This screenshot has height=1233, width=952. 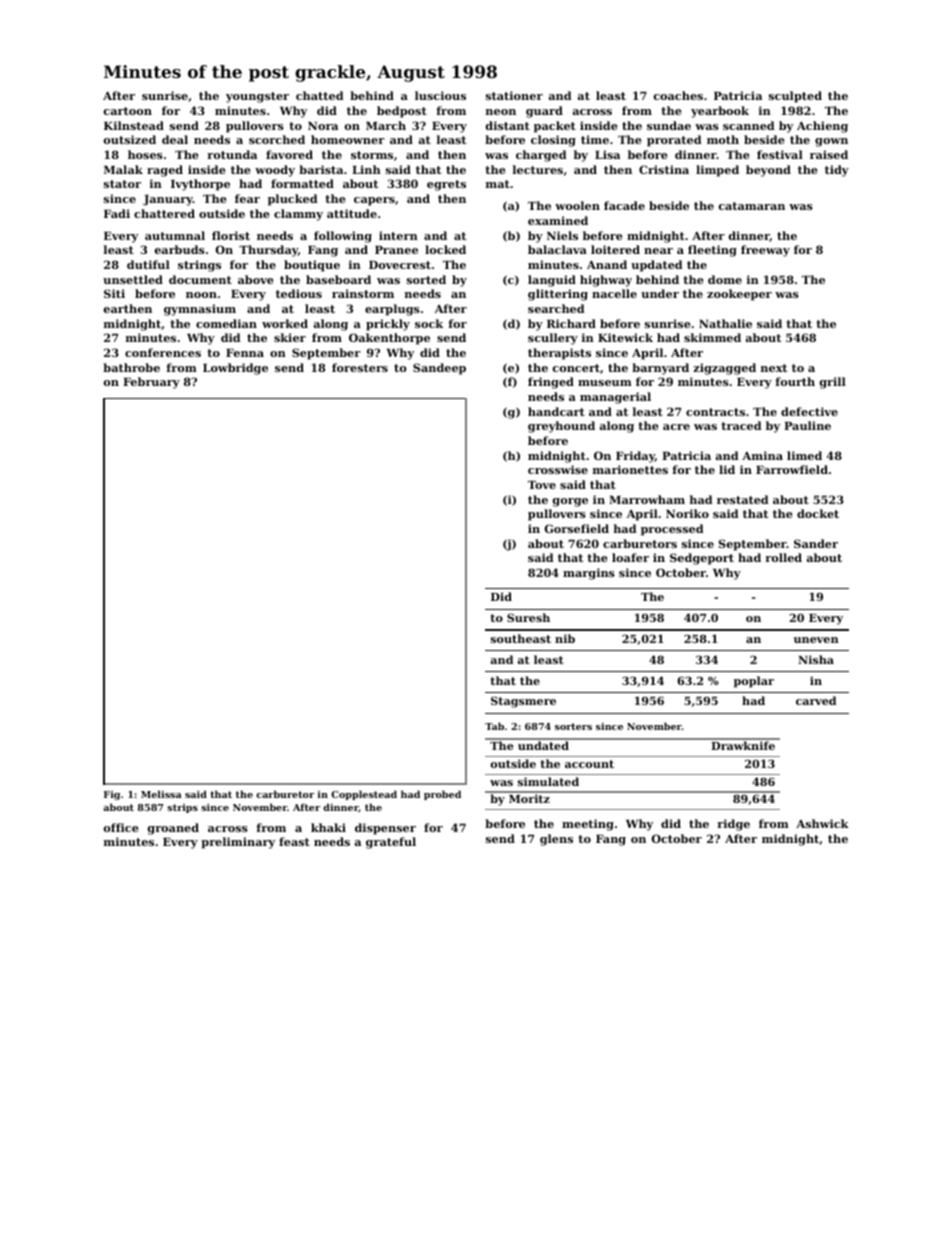 I want to click on February, so click(x=151, y=383).
